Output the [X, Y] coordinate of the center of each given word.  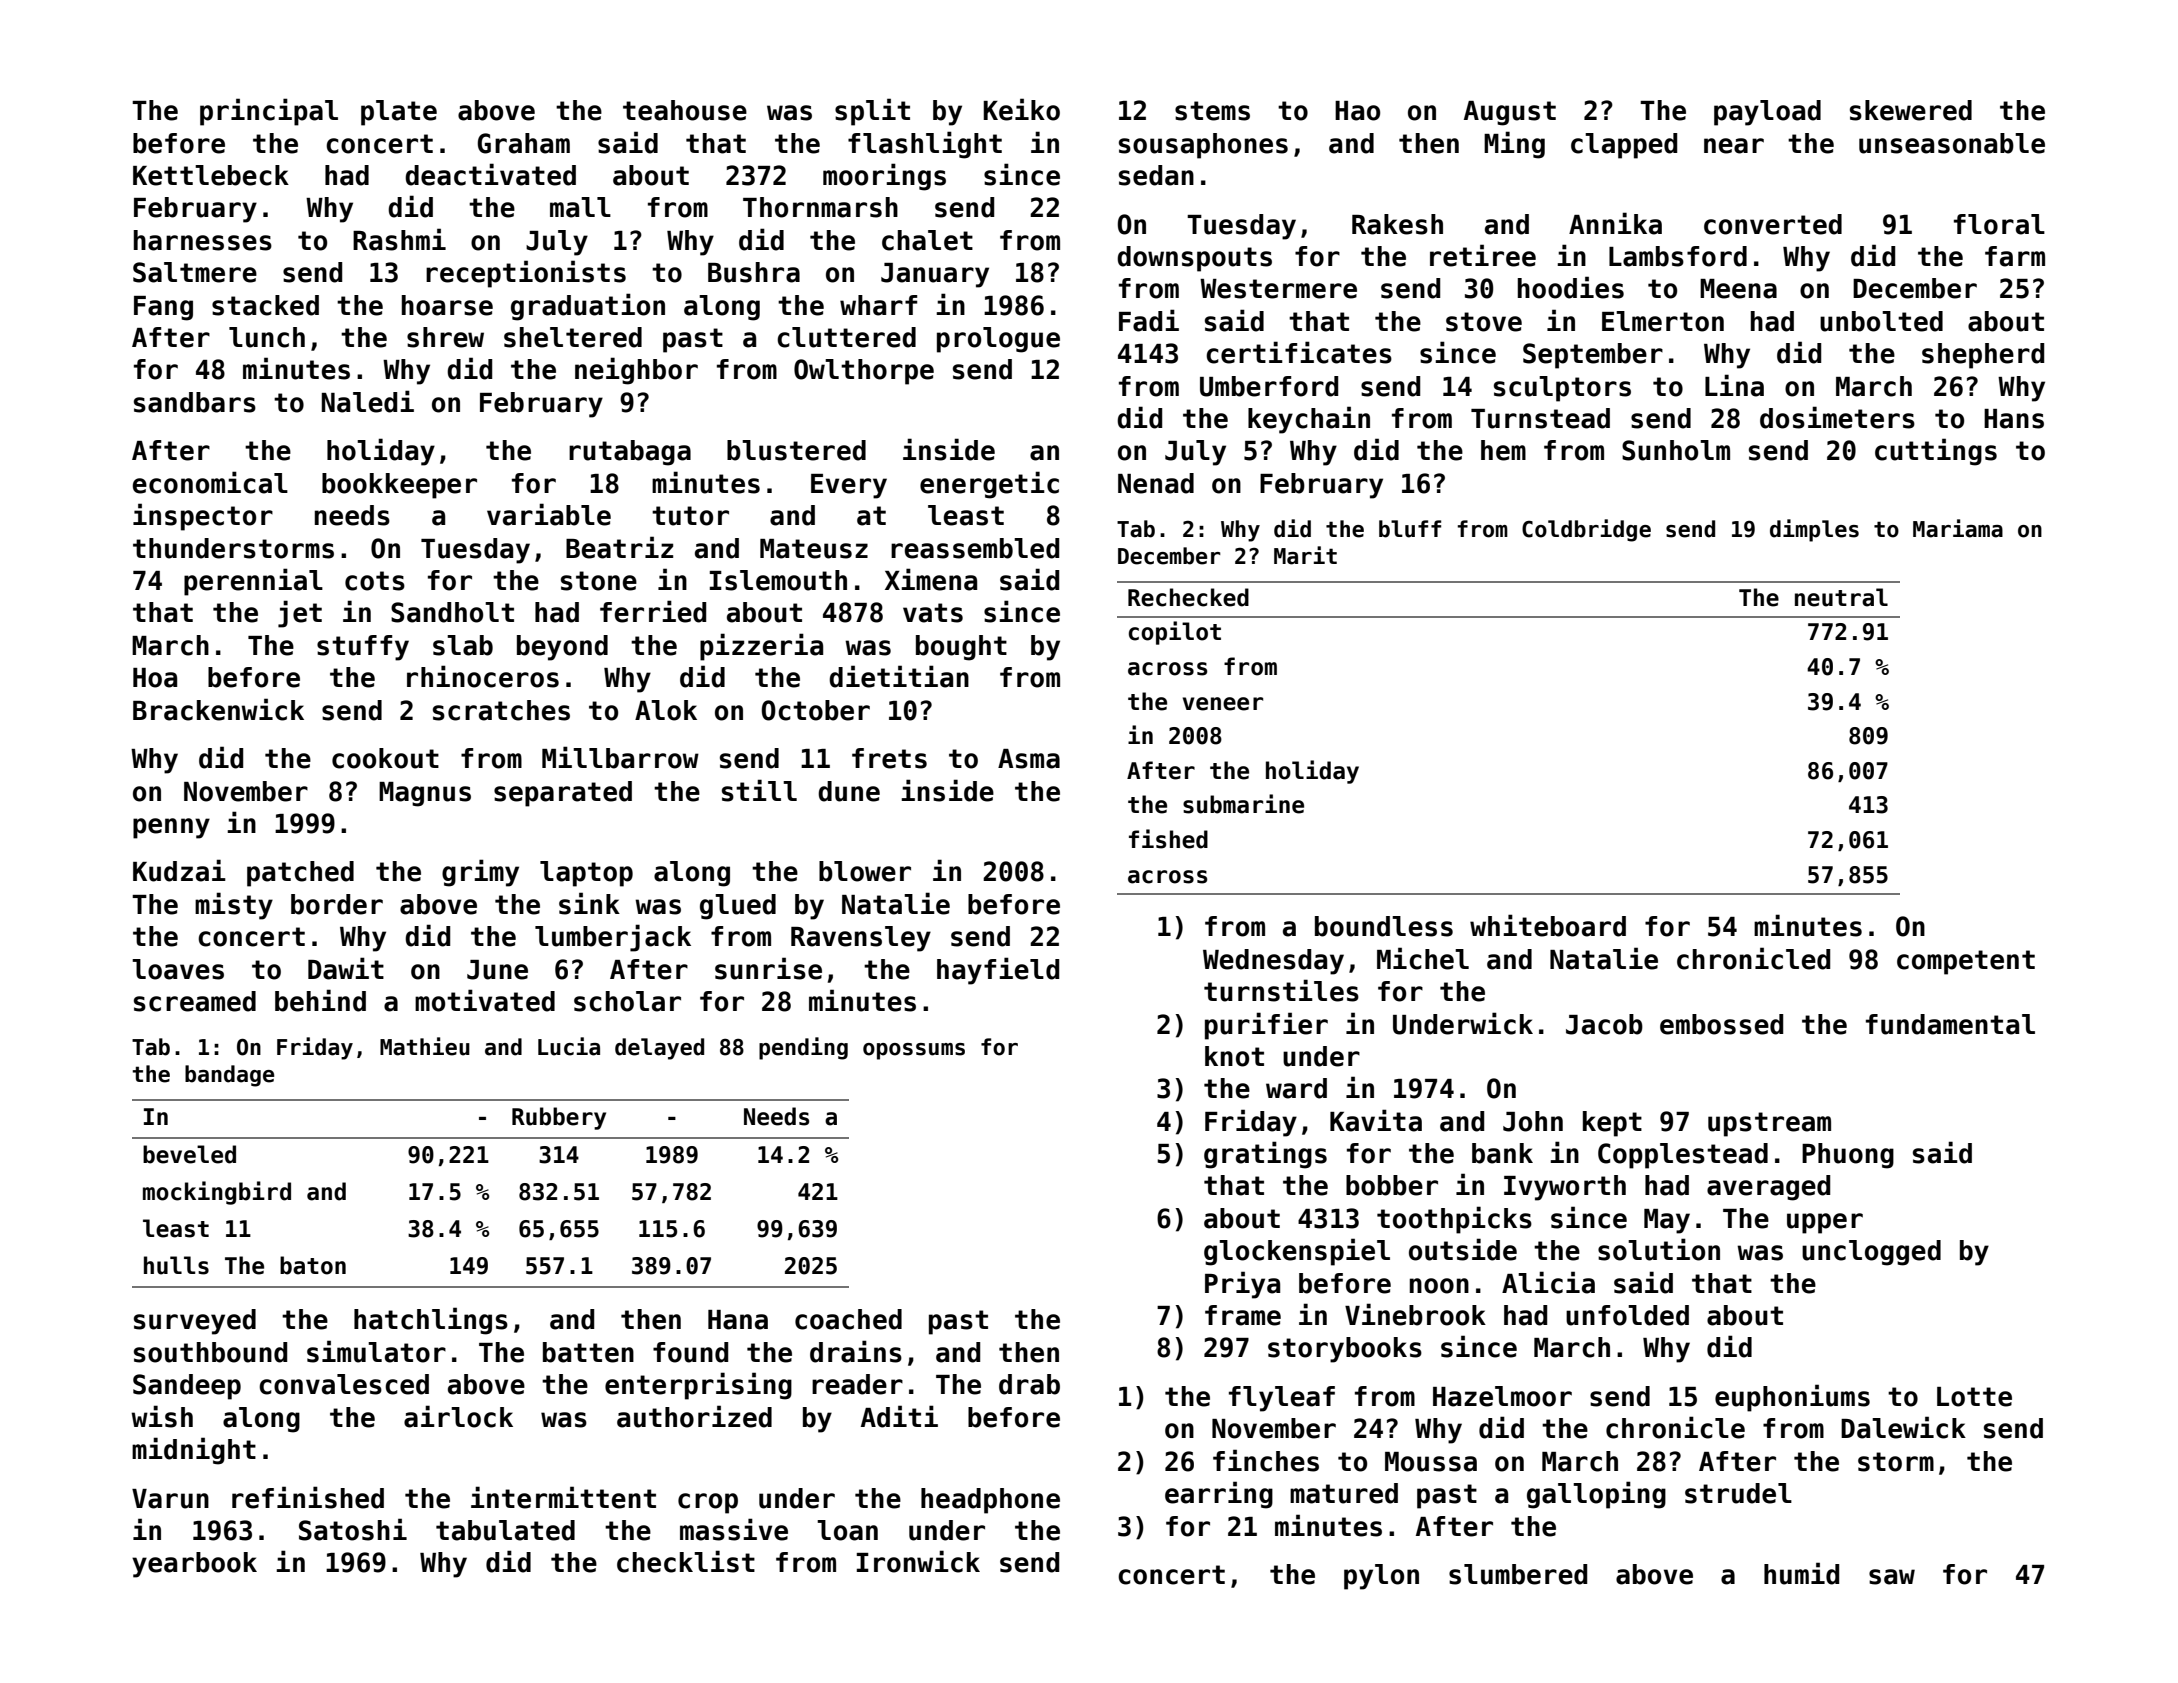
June [497, 970]
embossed [1721, 1024]
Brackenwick [218, 709]
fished [1168, 839]
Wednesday [1273, 962]
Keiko [1021, 109]
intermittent [563, 1497]
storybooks [1345, 1350]
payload [1767, 113]
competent [1966, 962]
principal [269, 112]
